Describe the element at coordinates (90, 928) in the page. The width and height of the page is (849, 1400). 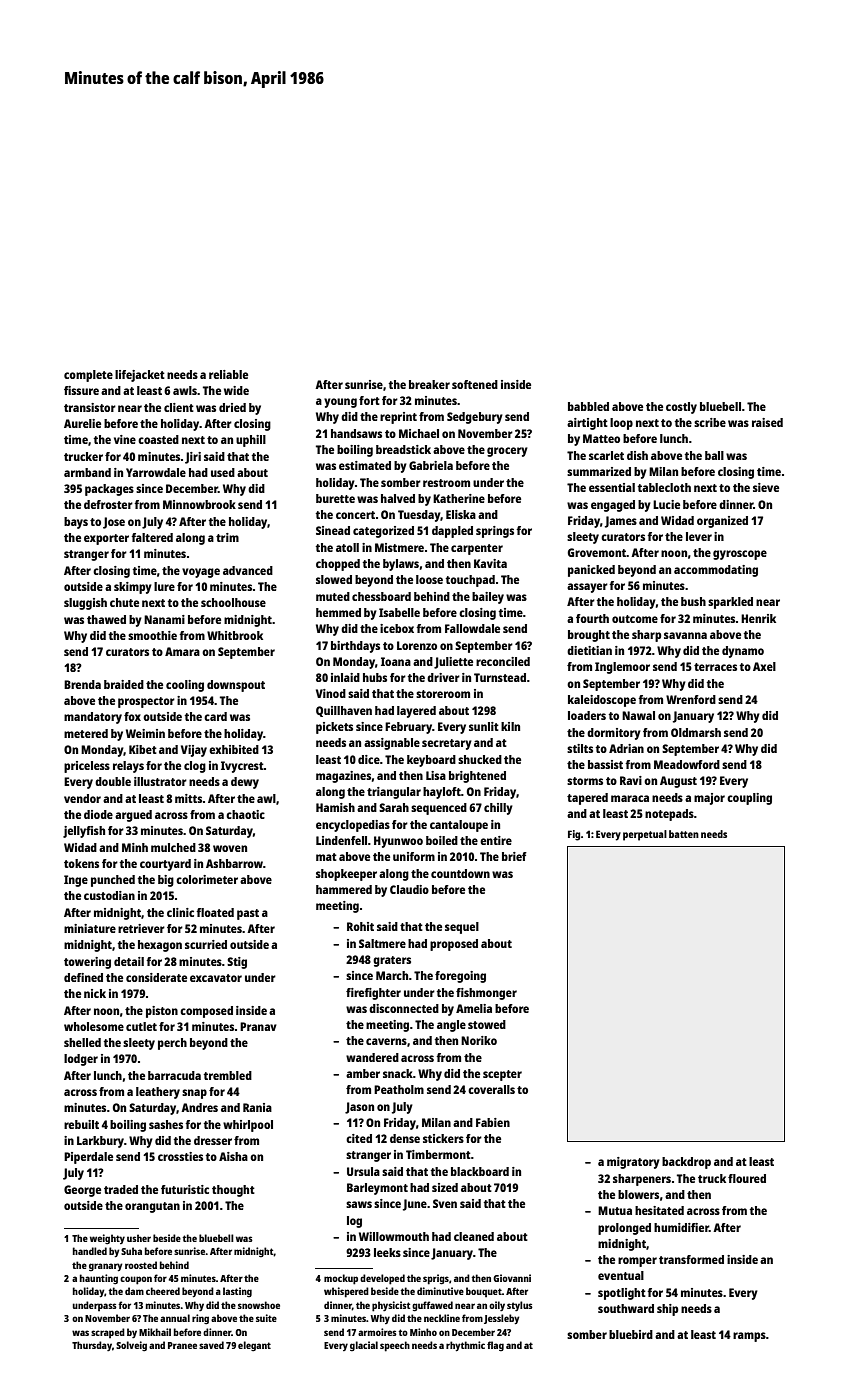
I see `miniature` at that location.
